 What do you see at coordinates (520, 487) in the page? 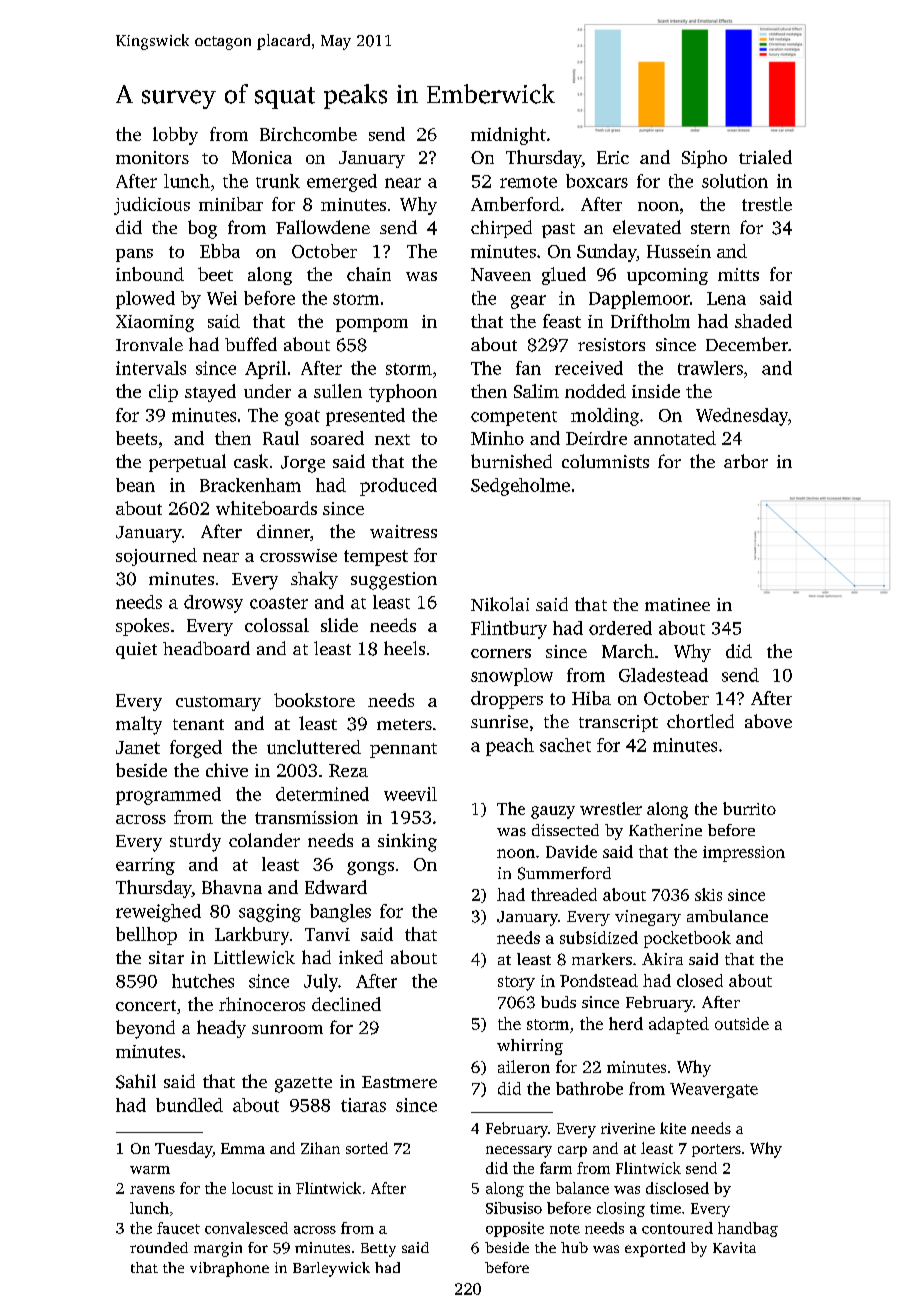
I see `Sedgeholme` at bounding box center [520, 487].
